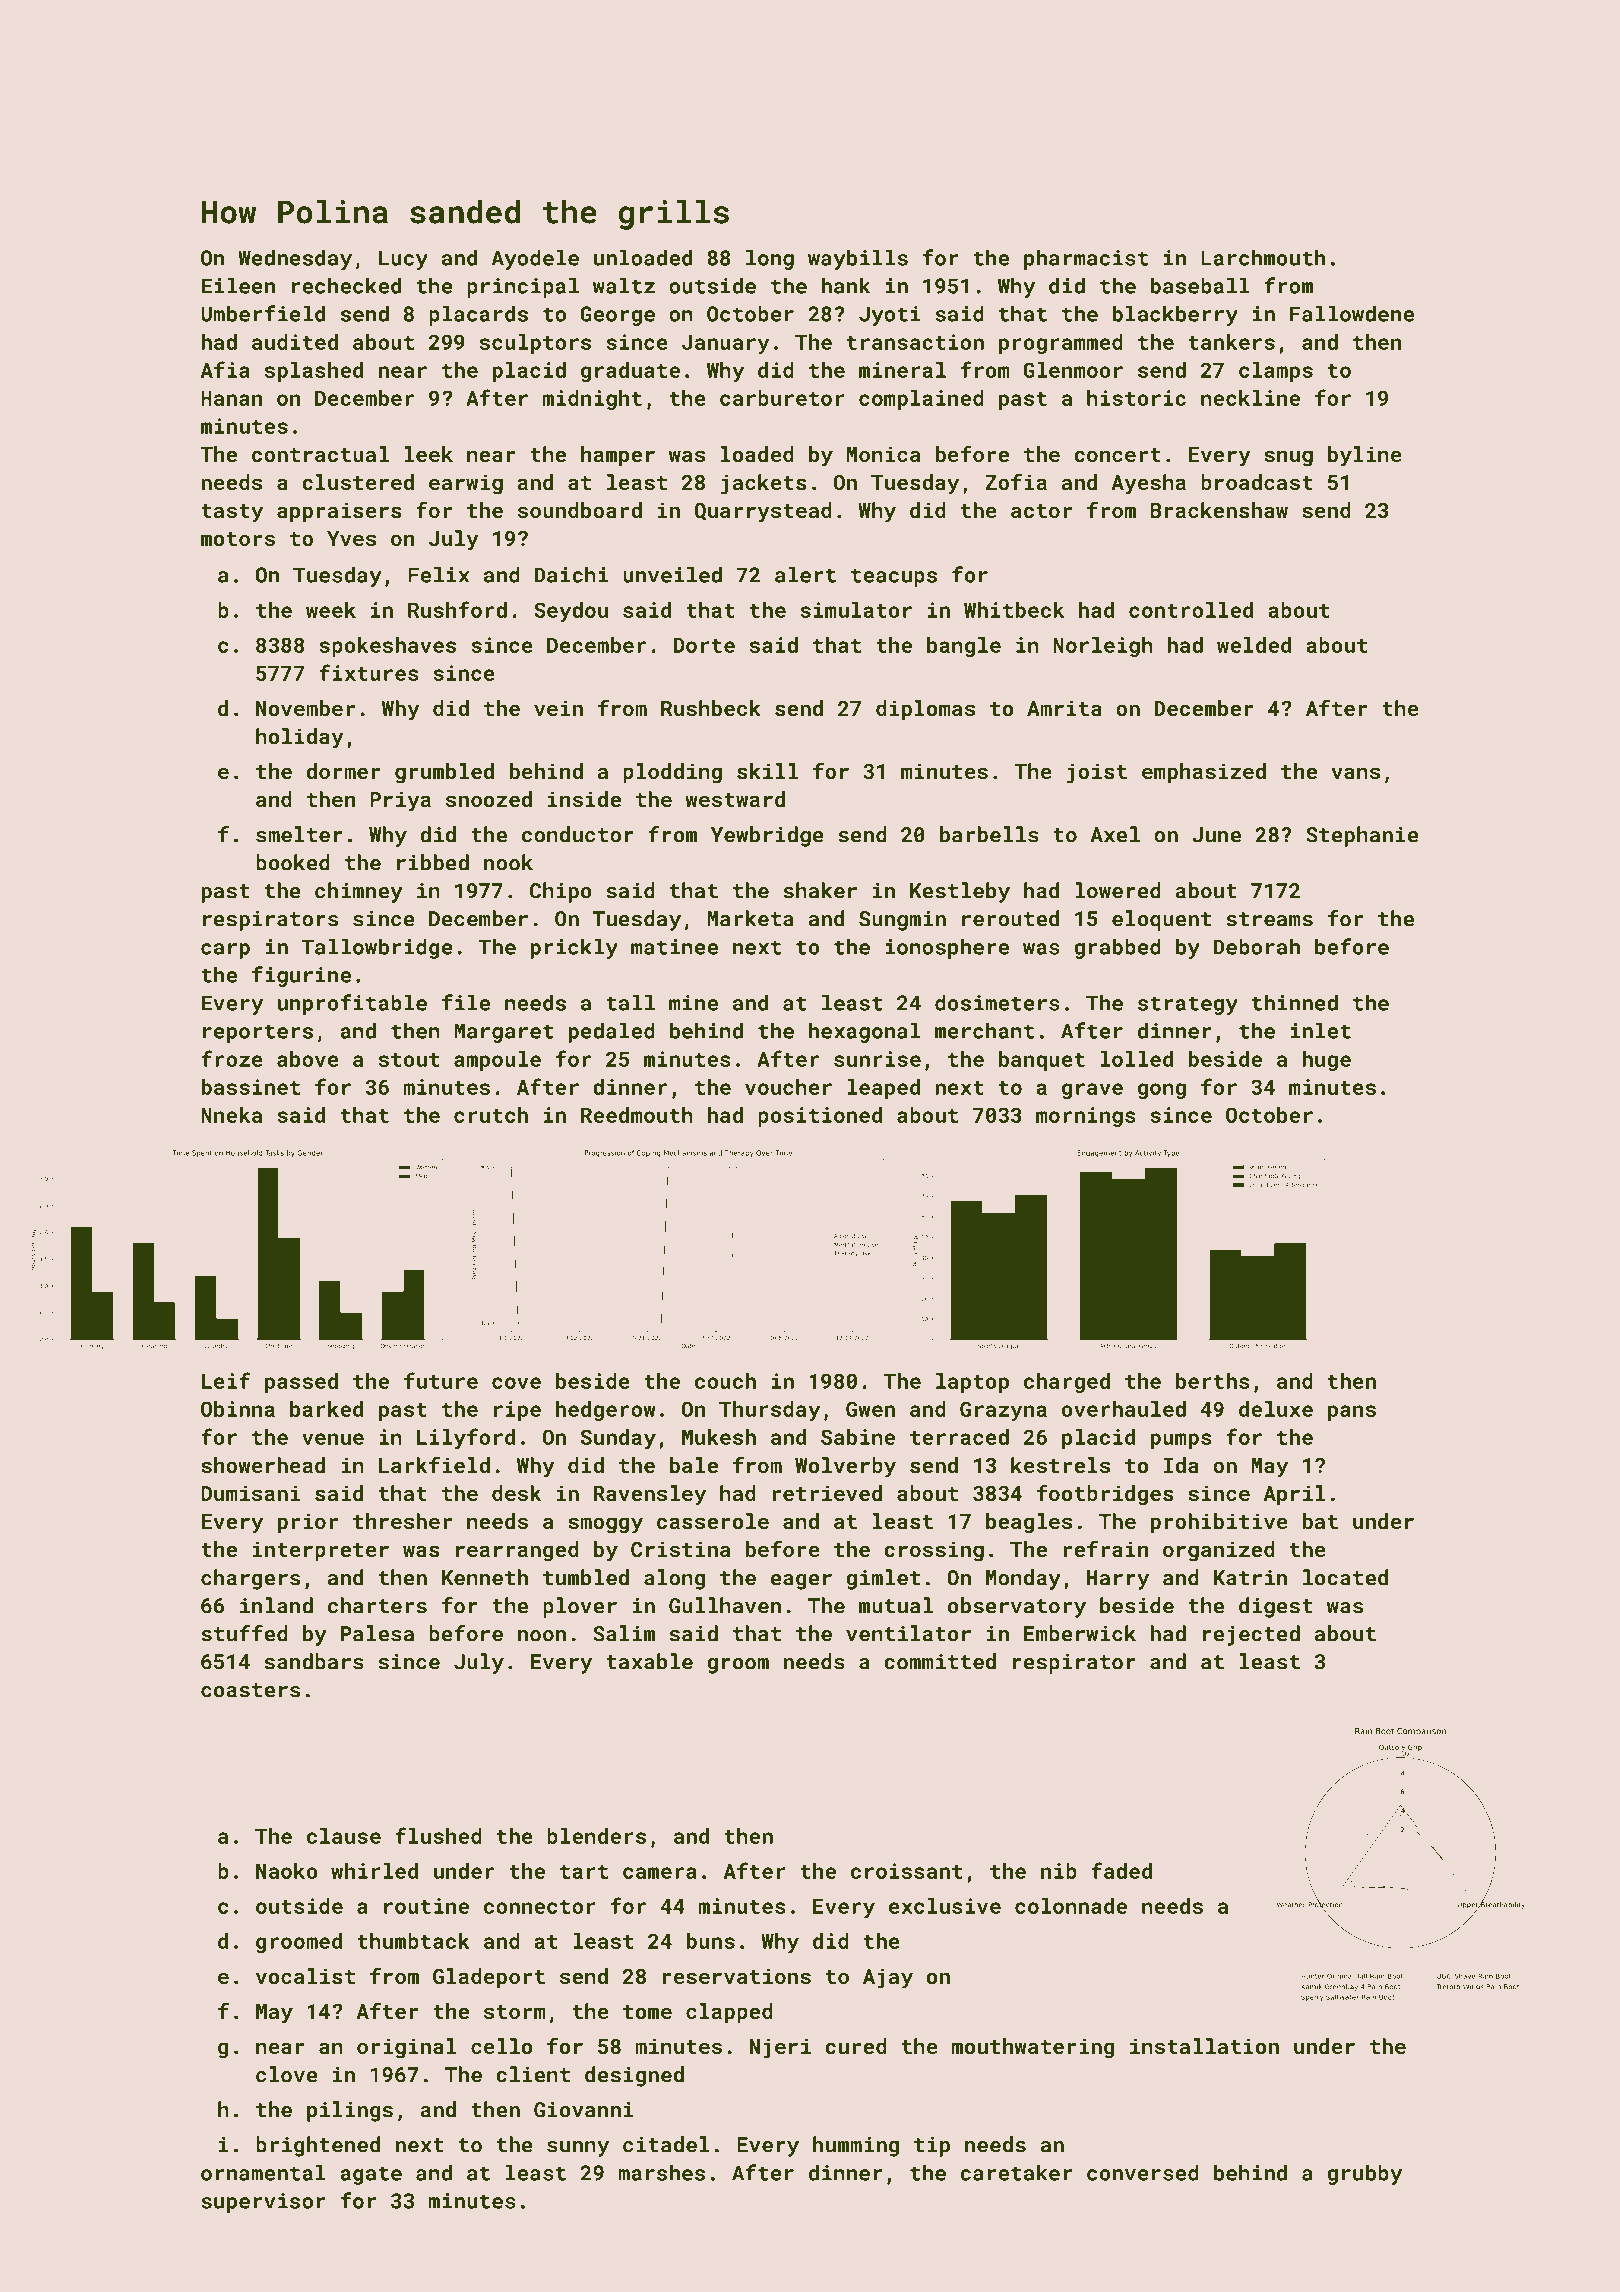 This screenshot has height=2292, width=1620. Describe the element at coordinates (856, 2146) in the screenshot. I see `humming` at that location.
